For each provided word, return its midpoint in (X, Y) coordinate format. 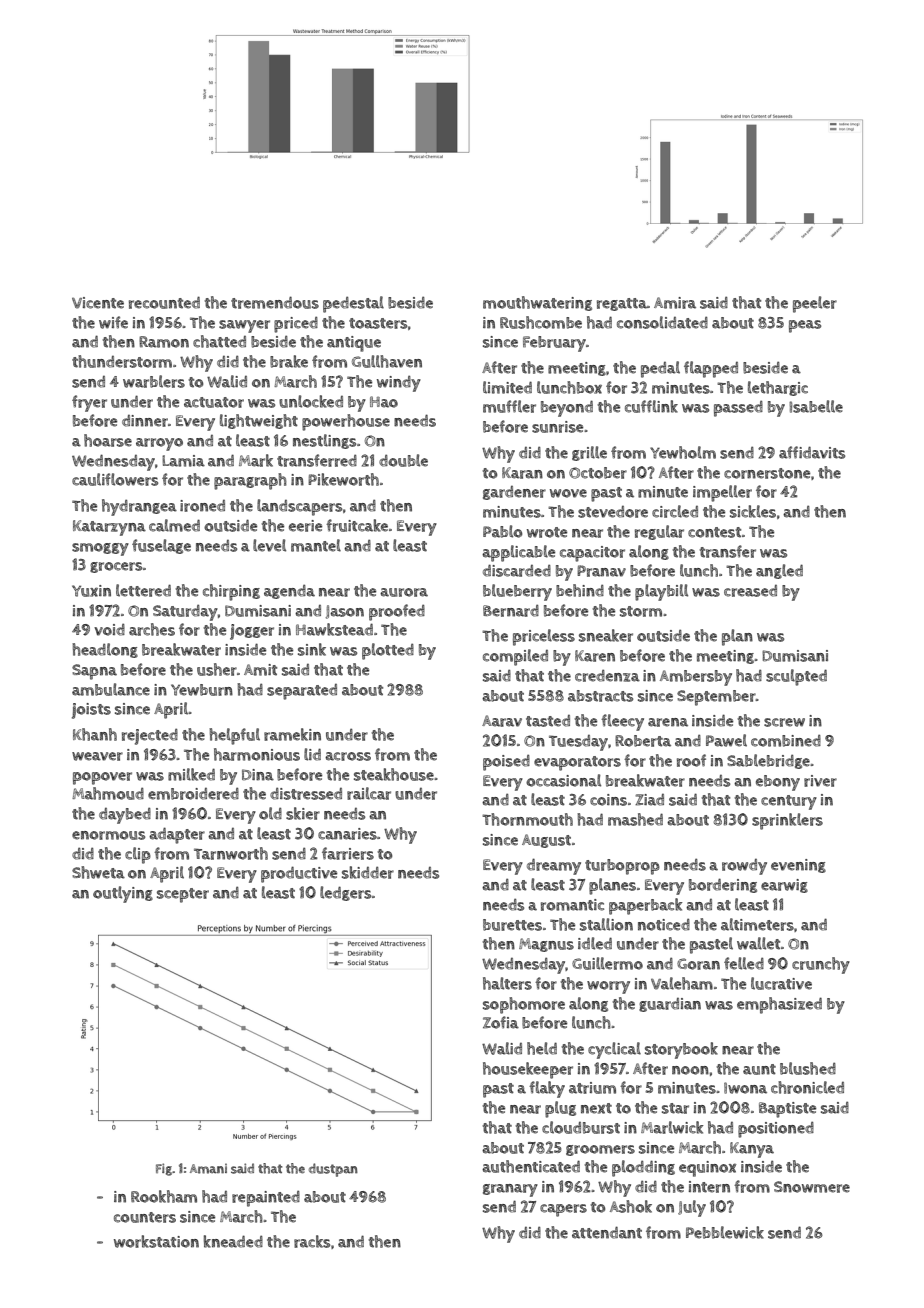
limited (507, 387)
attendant (607, 1232)
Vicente (98, 303)
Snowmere (812, 1187)
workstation (156, 1241)
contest (714, 532)
